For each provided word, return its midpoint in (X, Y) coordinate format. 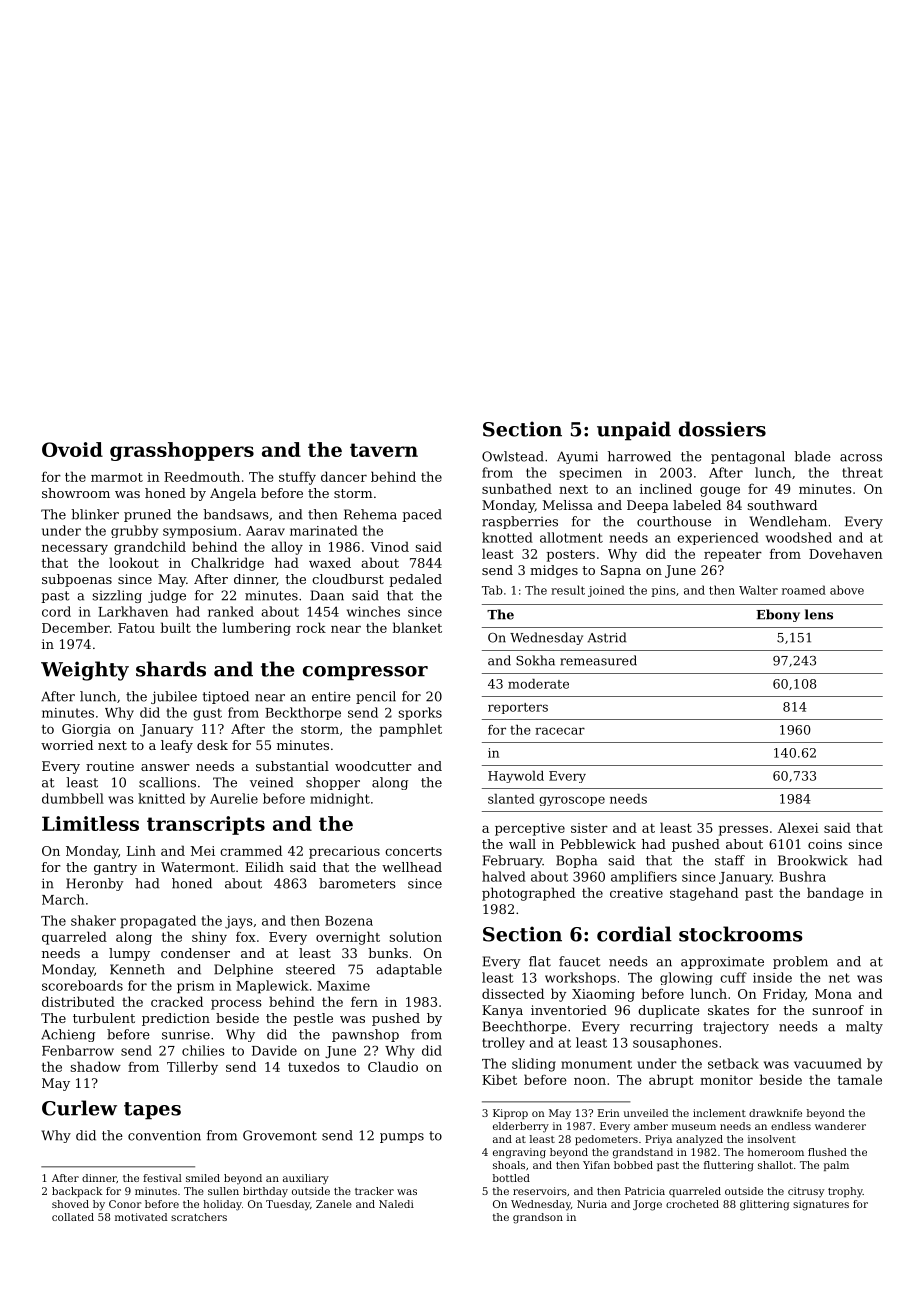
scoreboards (82, 985)
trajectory (736, 1027)
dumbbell (73, 798)
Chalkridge (227, 564)
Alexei (798, 827)
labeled (697, 505)
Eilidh (264, 867)
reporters (518, 708)
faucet (579, 961)
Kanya (502, 1011)
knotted (507, 537)
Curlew (79, 1108)
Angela (233, 494)
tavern (384, 450)
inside (772, 977)
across (861, 458)
